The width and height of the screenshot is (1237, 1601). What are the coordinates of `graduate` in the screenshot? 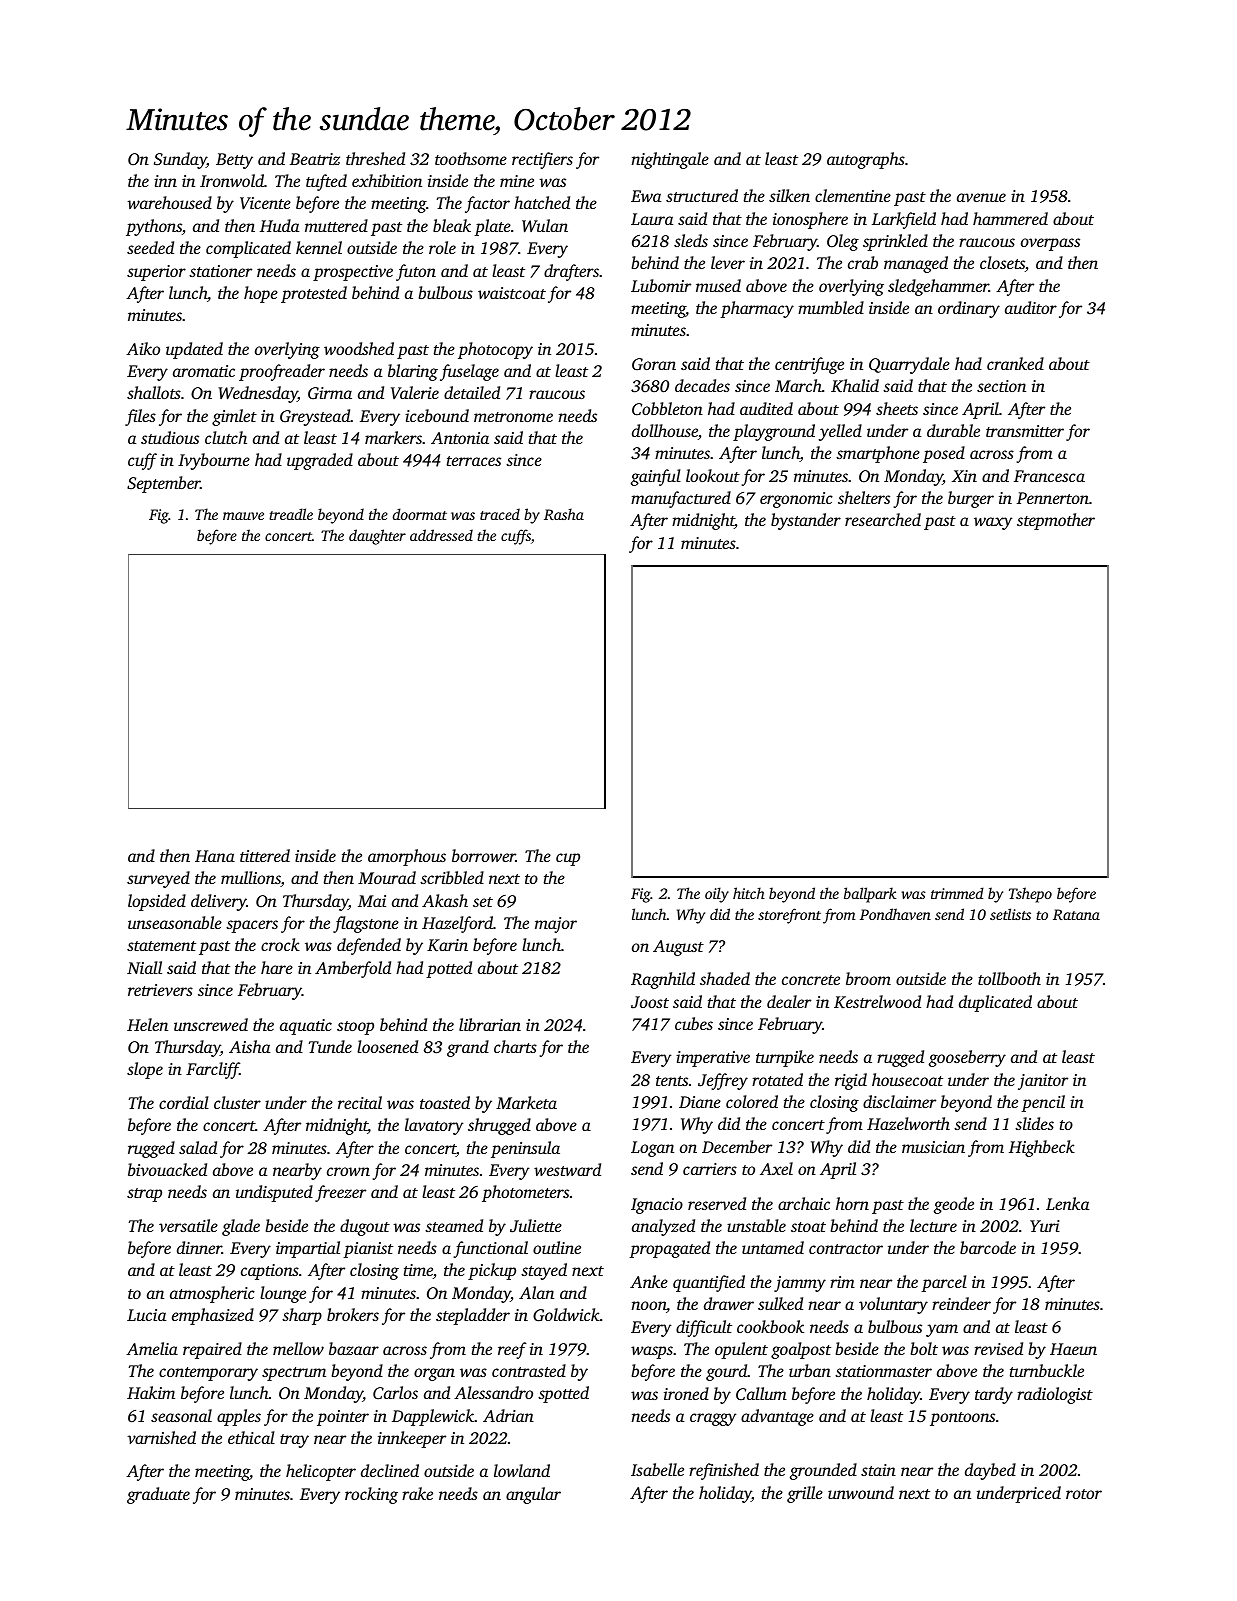 It's located at (158, 1495).
